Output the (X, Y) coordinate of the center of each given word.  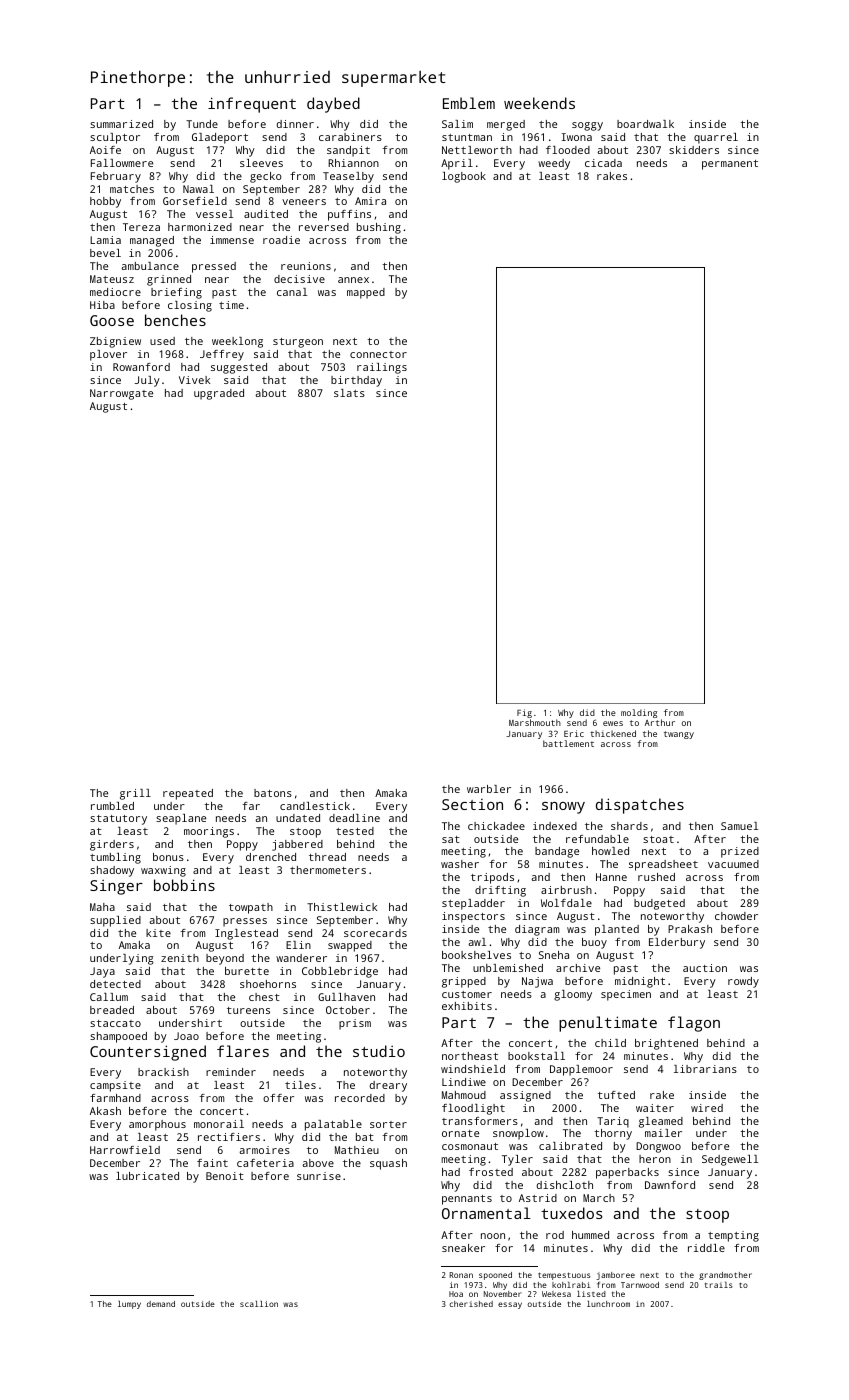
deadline (354, 818)
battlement (568, 743)
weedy (554, 164)
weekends (539, 103)
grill (135, 794)
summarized (121, 124)
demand (161, 1304)
